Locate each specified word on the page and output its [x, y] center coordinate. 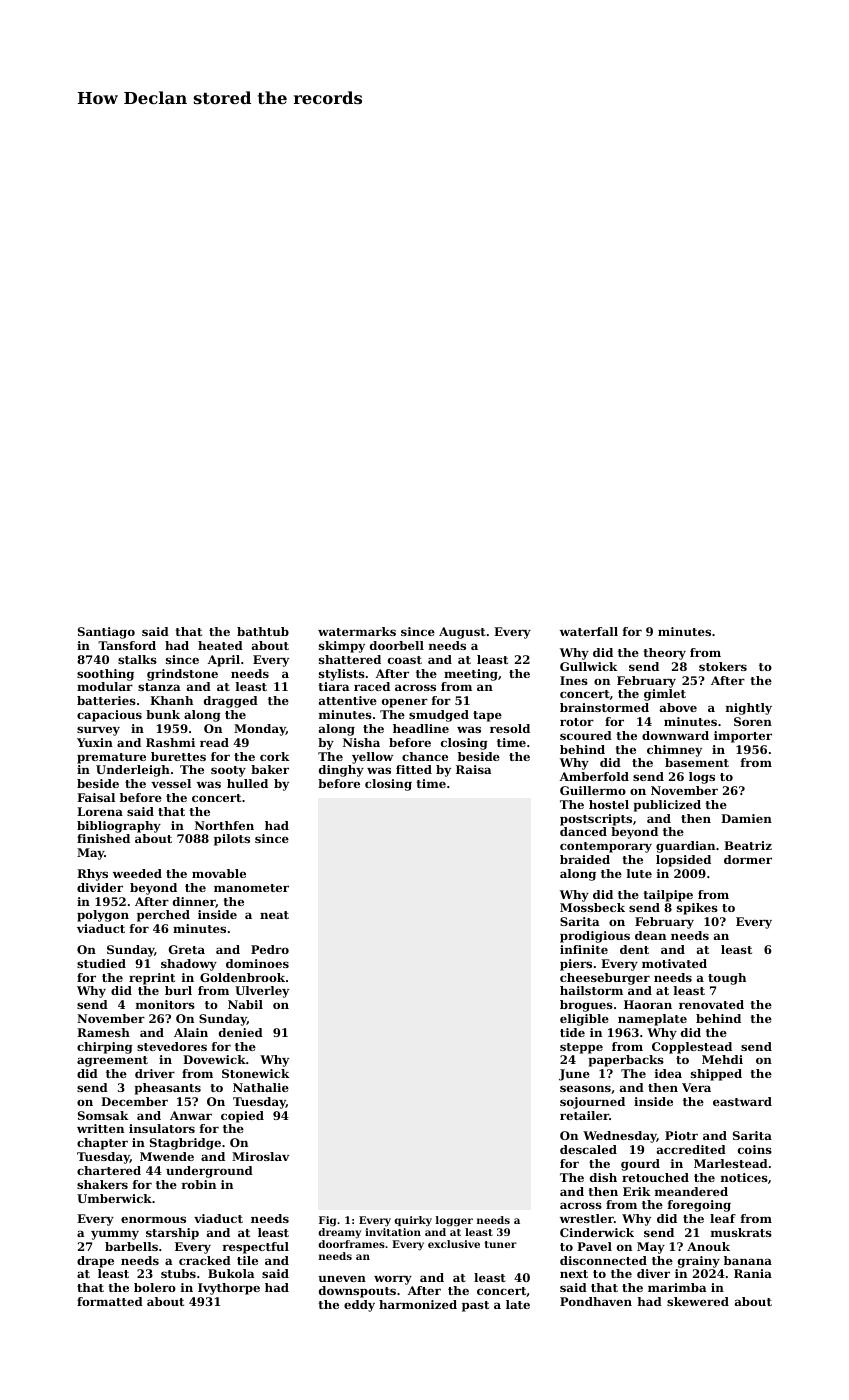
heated [220, 645]
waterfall [589, 631]
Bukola [231, 1273]
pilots [232, 840]
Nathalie [261, 1087]
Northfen [224, 825]
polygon [103, 916]
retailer [584, 1115]
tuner [501, 1244]
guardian [685, 847]
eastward [742, 1101]
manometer [251, 888]
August [462, 633]
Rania [753, 1273]
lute [639, 873]
